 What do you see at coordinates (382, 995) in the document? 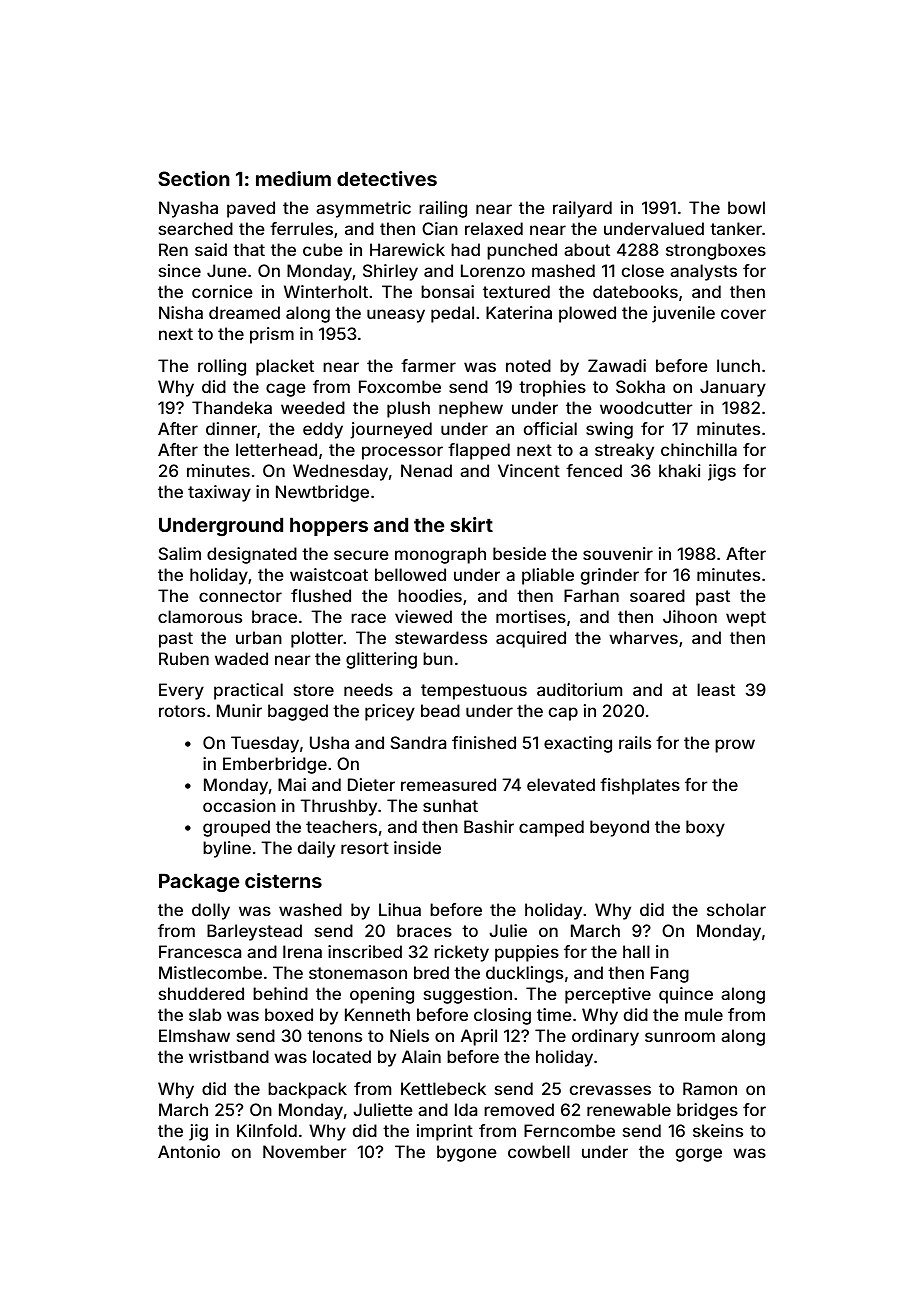
I see `opening` at bounding box center [382, 995].
